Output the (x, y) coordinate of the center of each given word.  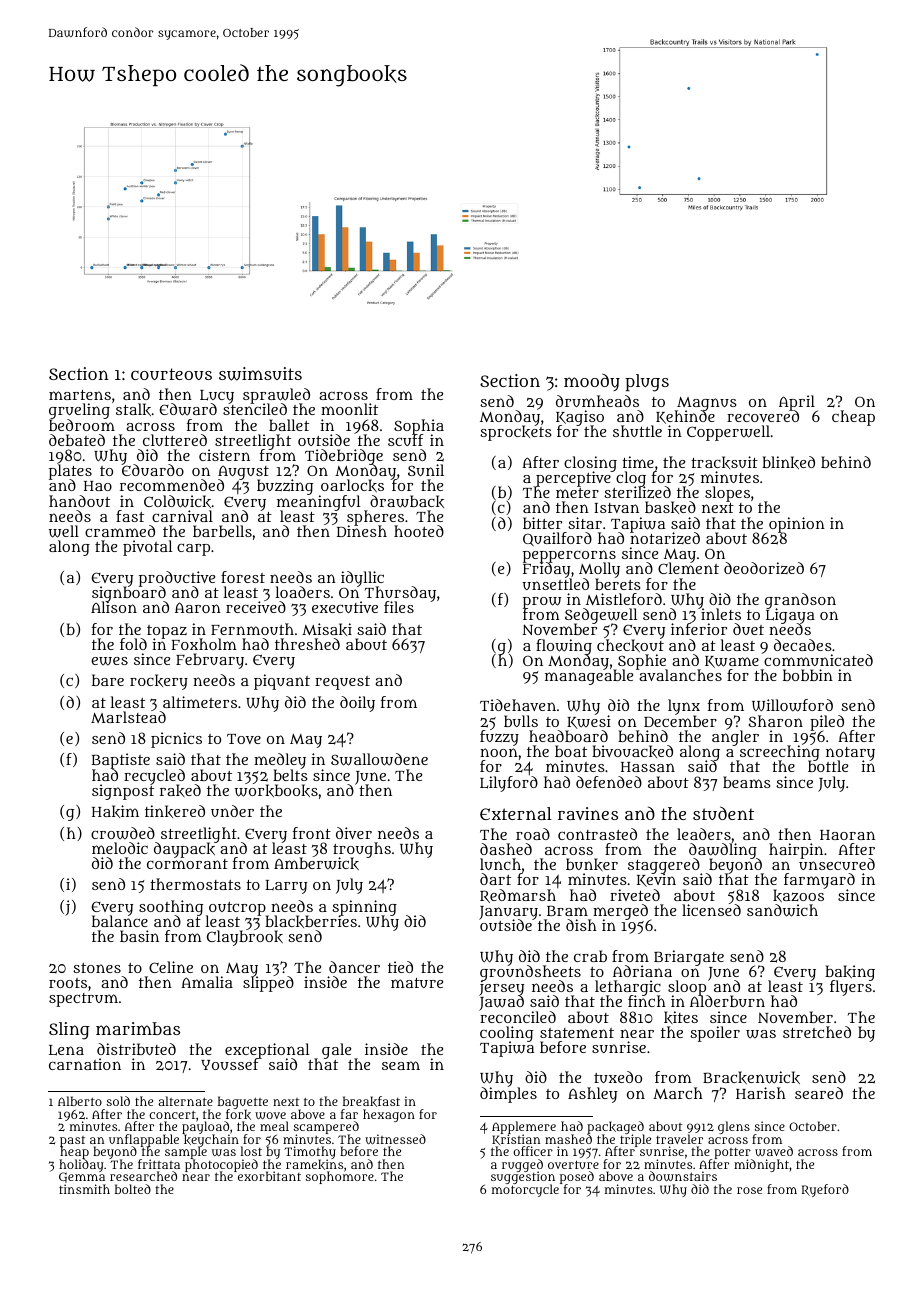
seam (401, 1065)
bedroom (82, 425)
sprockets (516, 434)
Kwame (732, 662)
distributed (136, 1049)
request (342, 683)
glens (734, 1127)
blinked (788, 462)
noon (499, 752)
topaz (167, 632)
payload (205, 1128)
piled (827, 723)
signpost (123, 792)
